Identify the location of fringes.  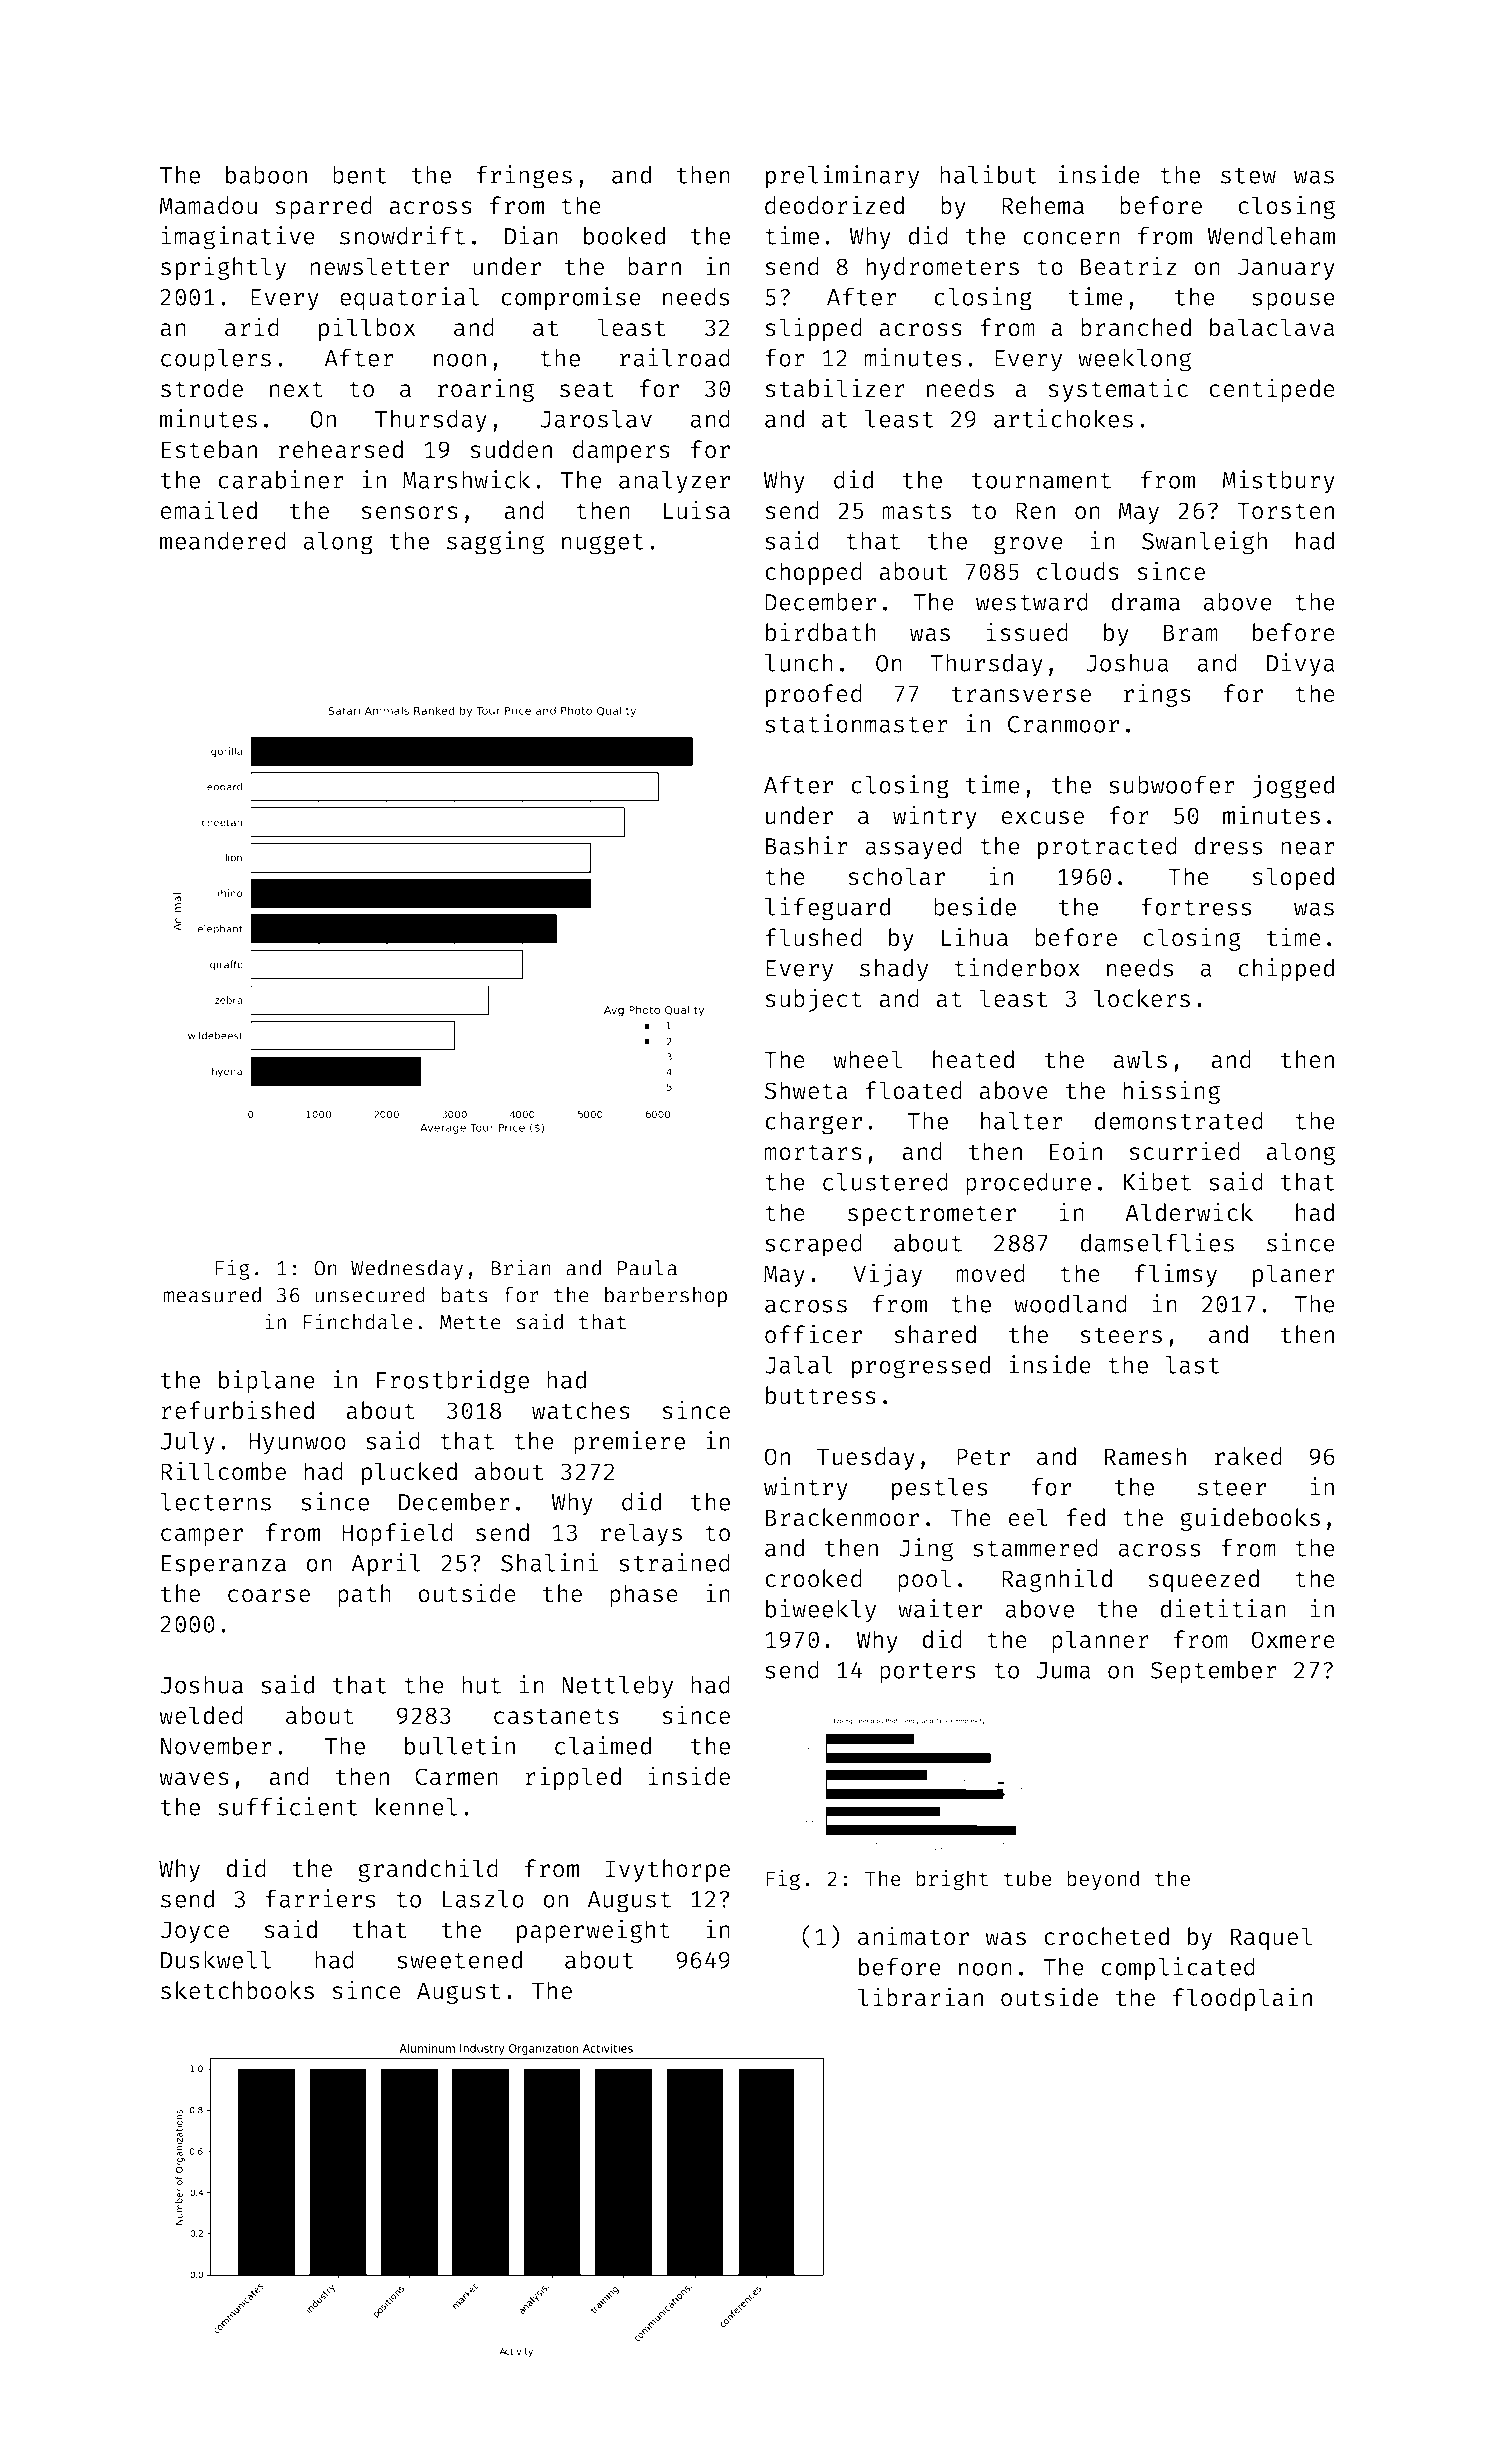
(524, 177).
